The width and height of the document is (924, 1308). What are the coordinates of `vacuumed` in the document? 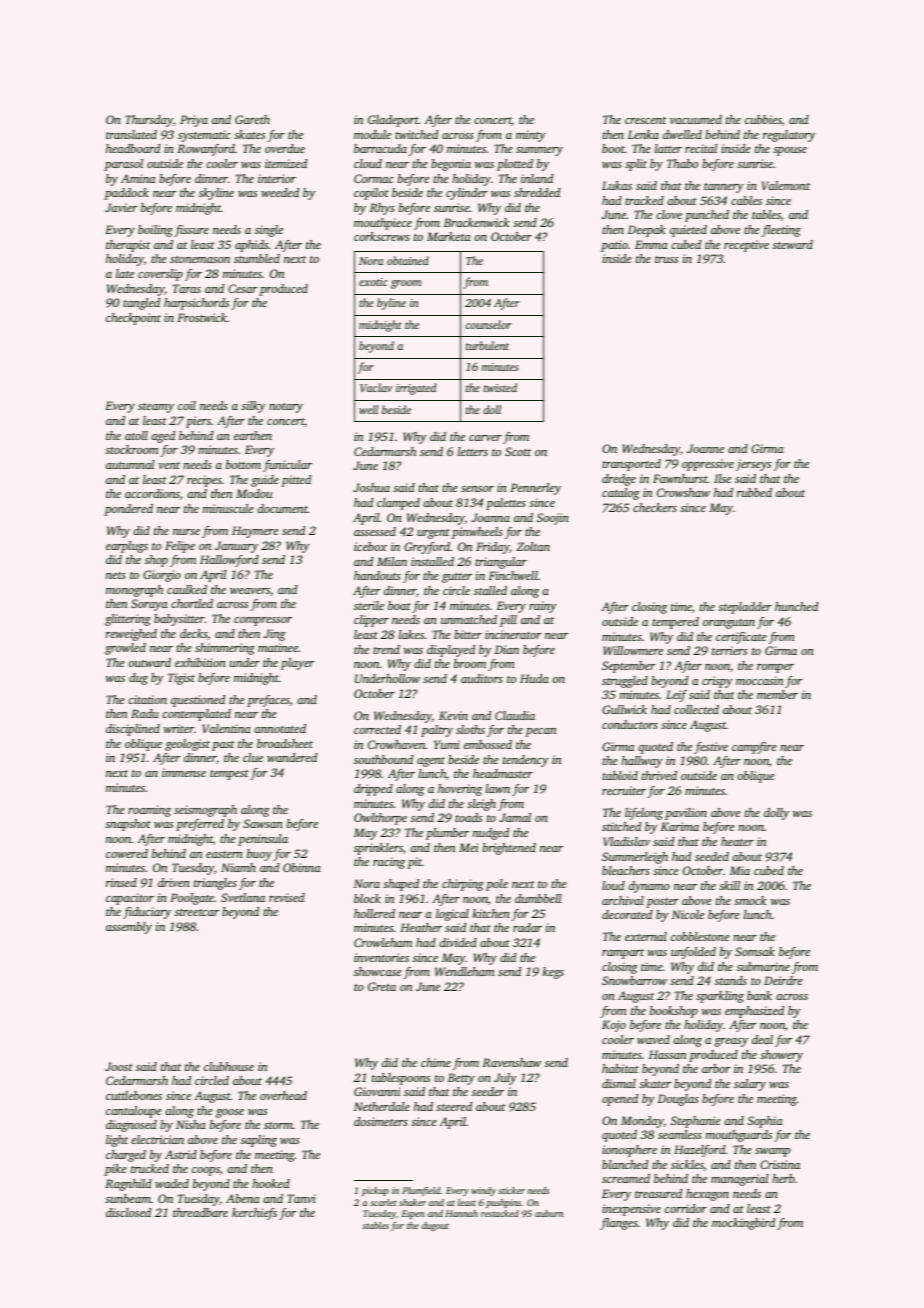 It's located at (696, 119).
